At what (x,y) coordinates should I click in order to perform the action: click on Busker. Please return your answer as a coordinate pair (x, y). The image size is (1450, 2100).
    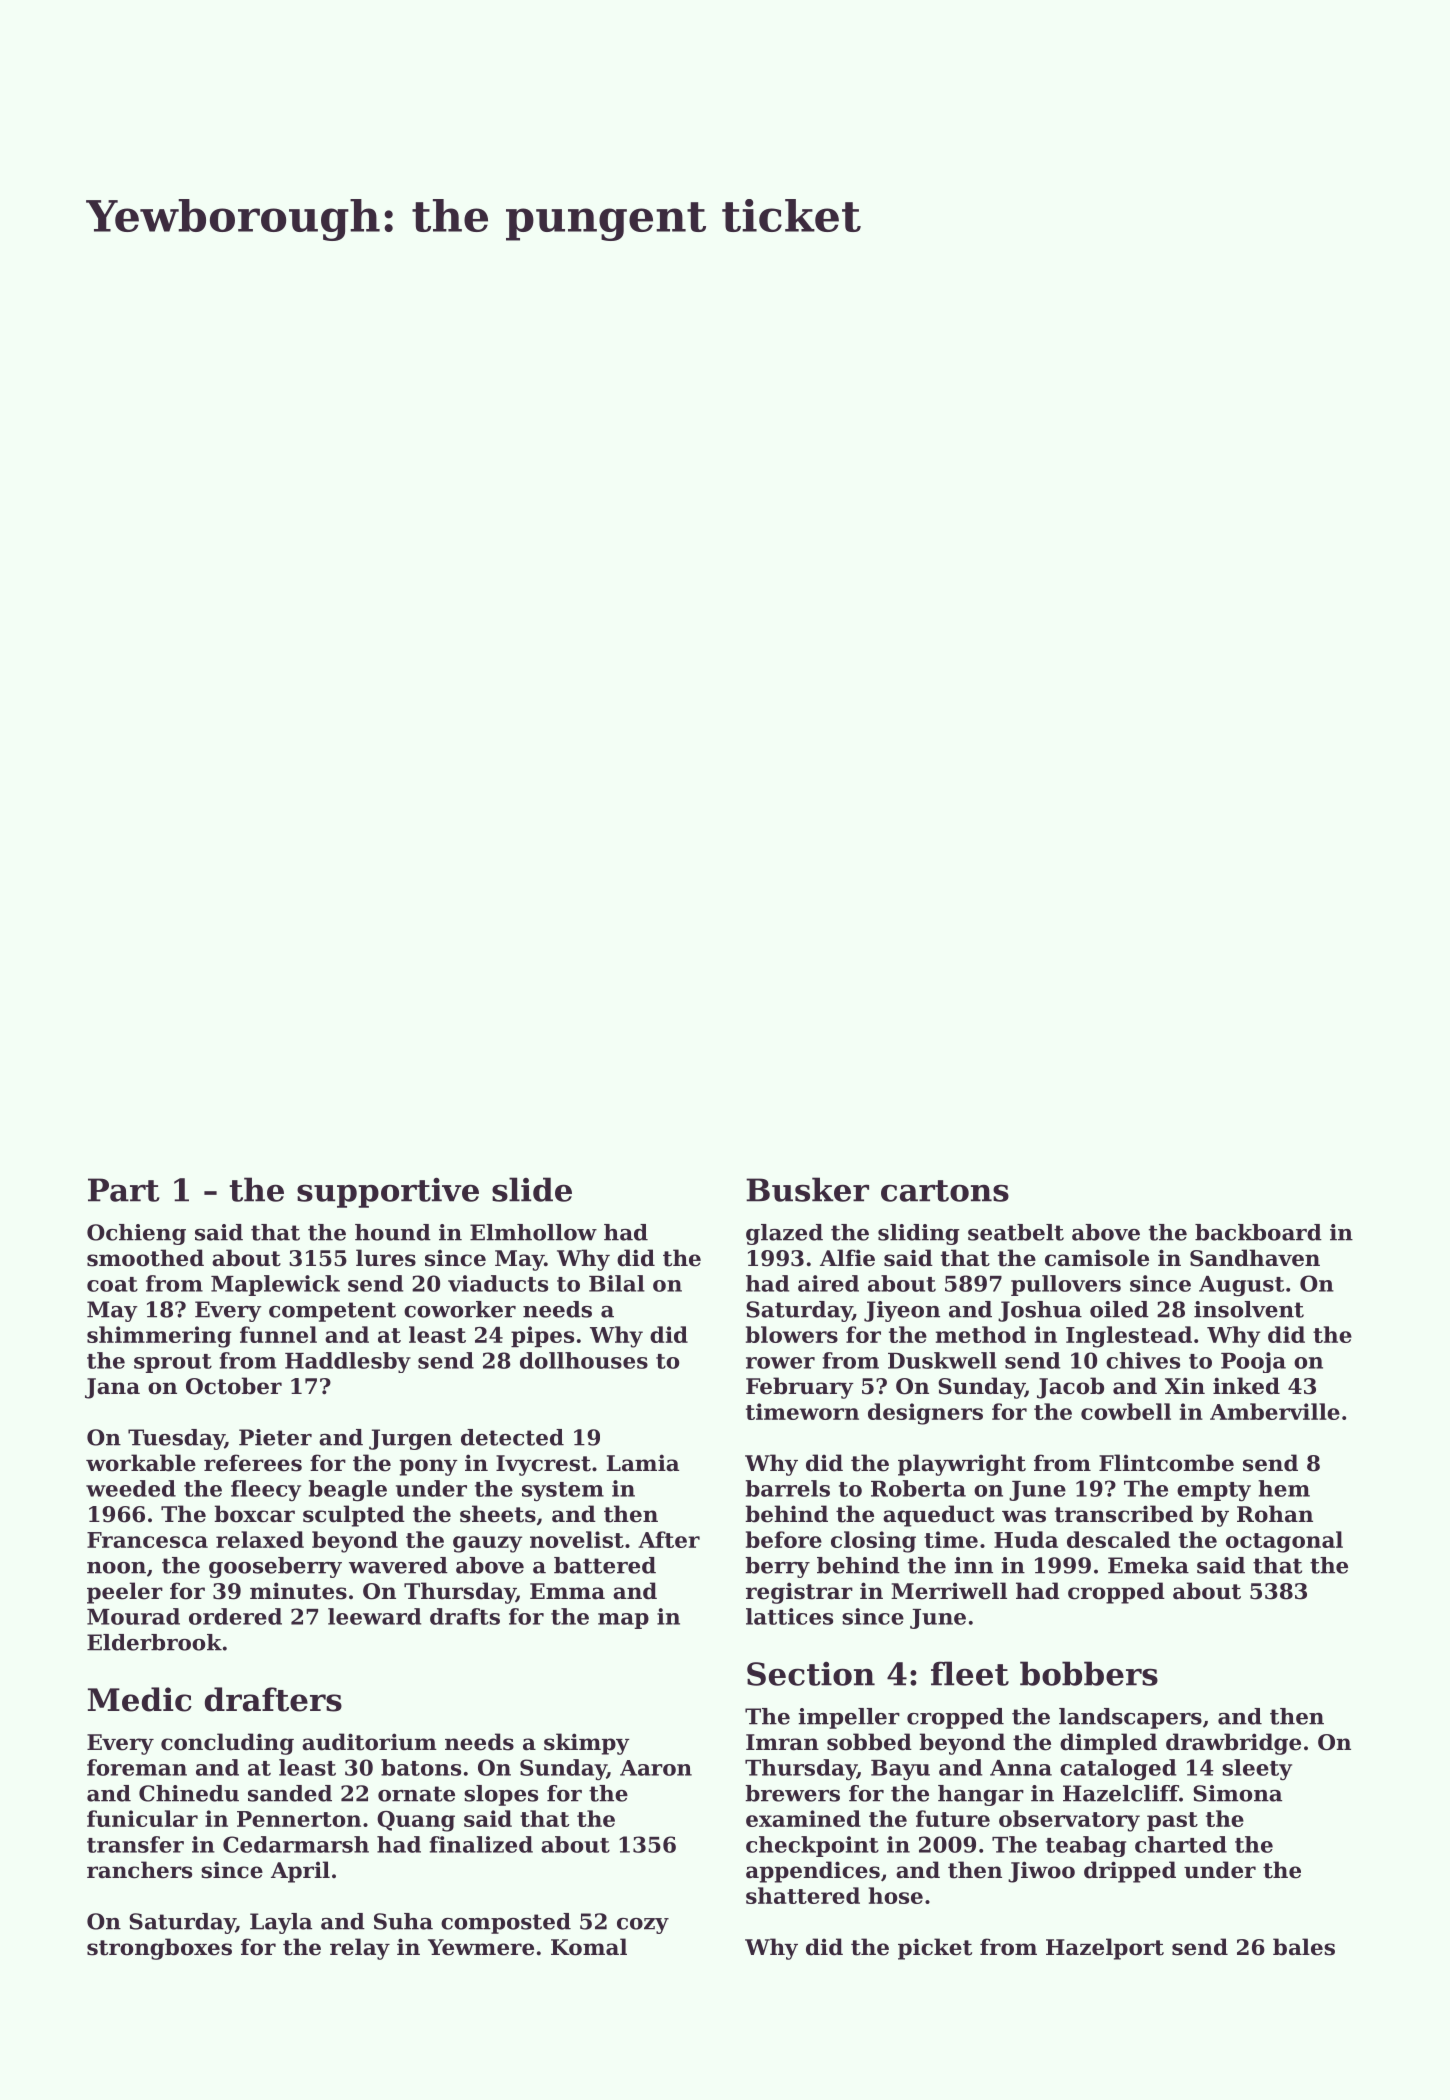
    Looking at the image, I should click on (807, 1189).
